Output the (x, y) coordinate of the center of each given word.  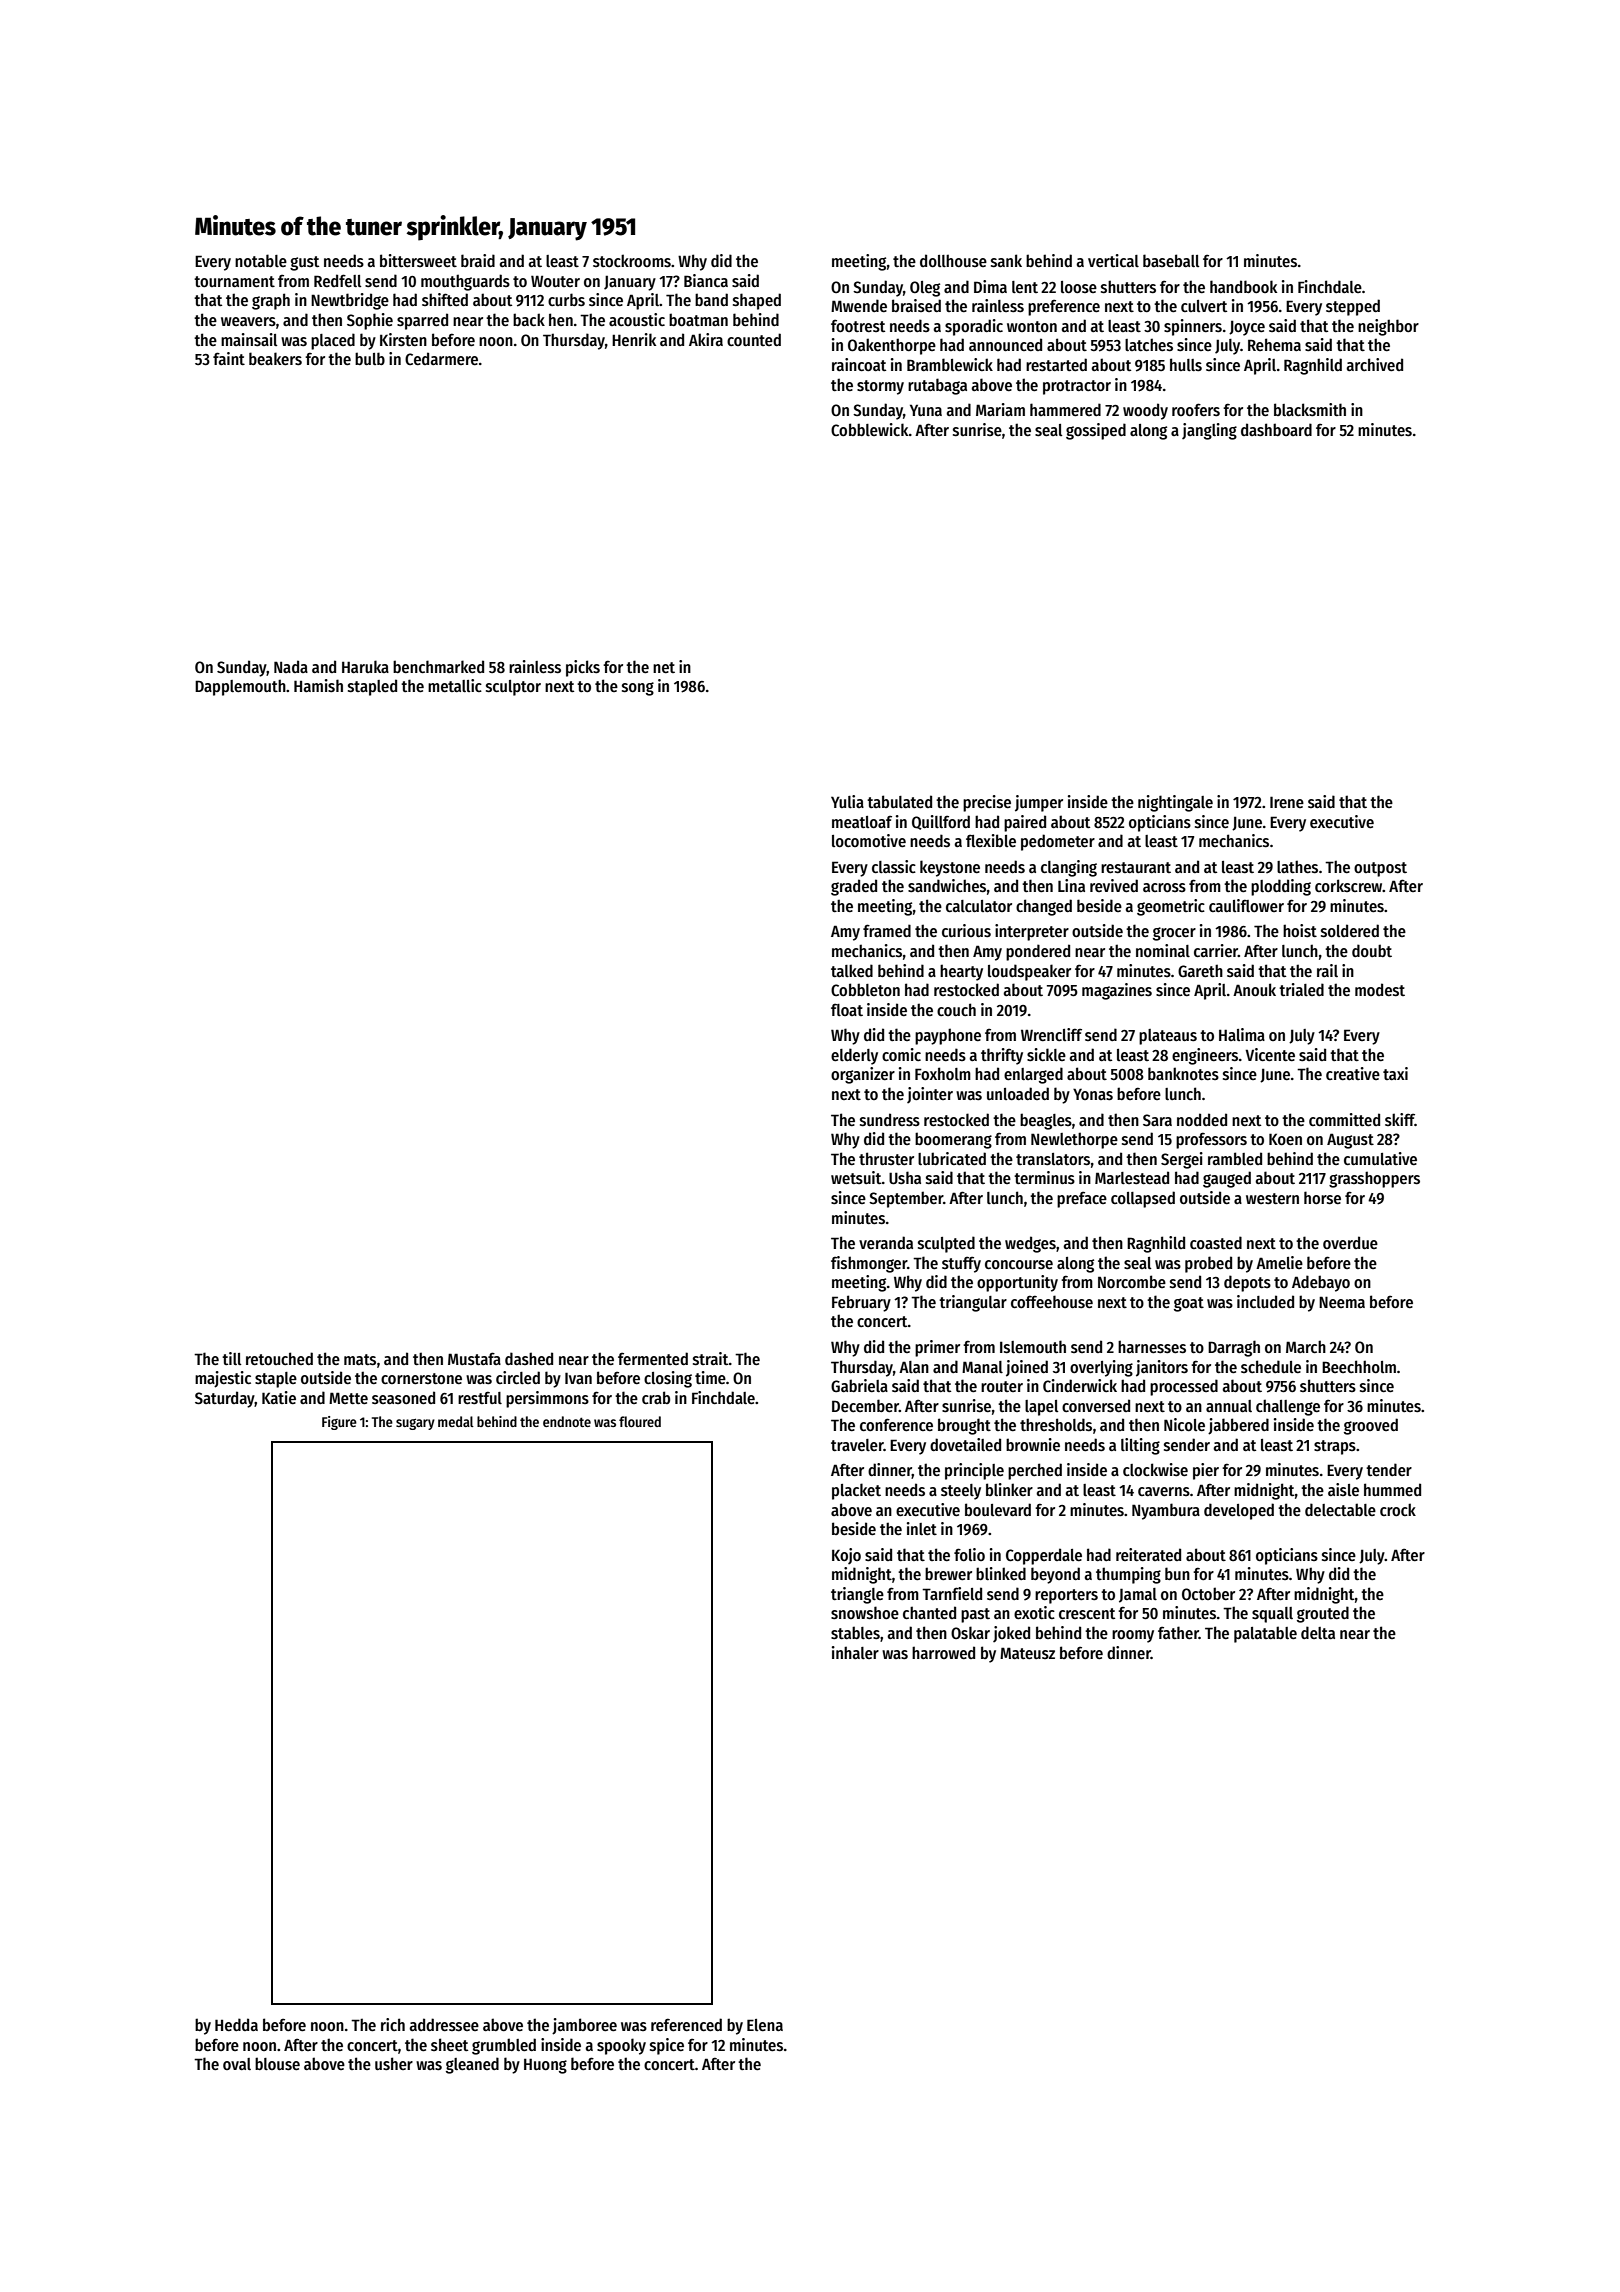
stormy (880, 387)
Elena (765, 2025)
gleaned (472, 2065)
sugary (415, 1424)
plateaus (1168, 1037)
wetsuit (856, 1177)
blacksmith (1310, 410)
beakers (275, 359)
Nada (291, 666)
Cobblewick (870, 429)
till (232, 1358)
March (1306, 1346)
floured (640, 1421)
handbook (1243, 286)
